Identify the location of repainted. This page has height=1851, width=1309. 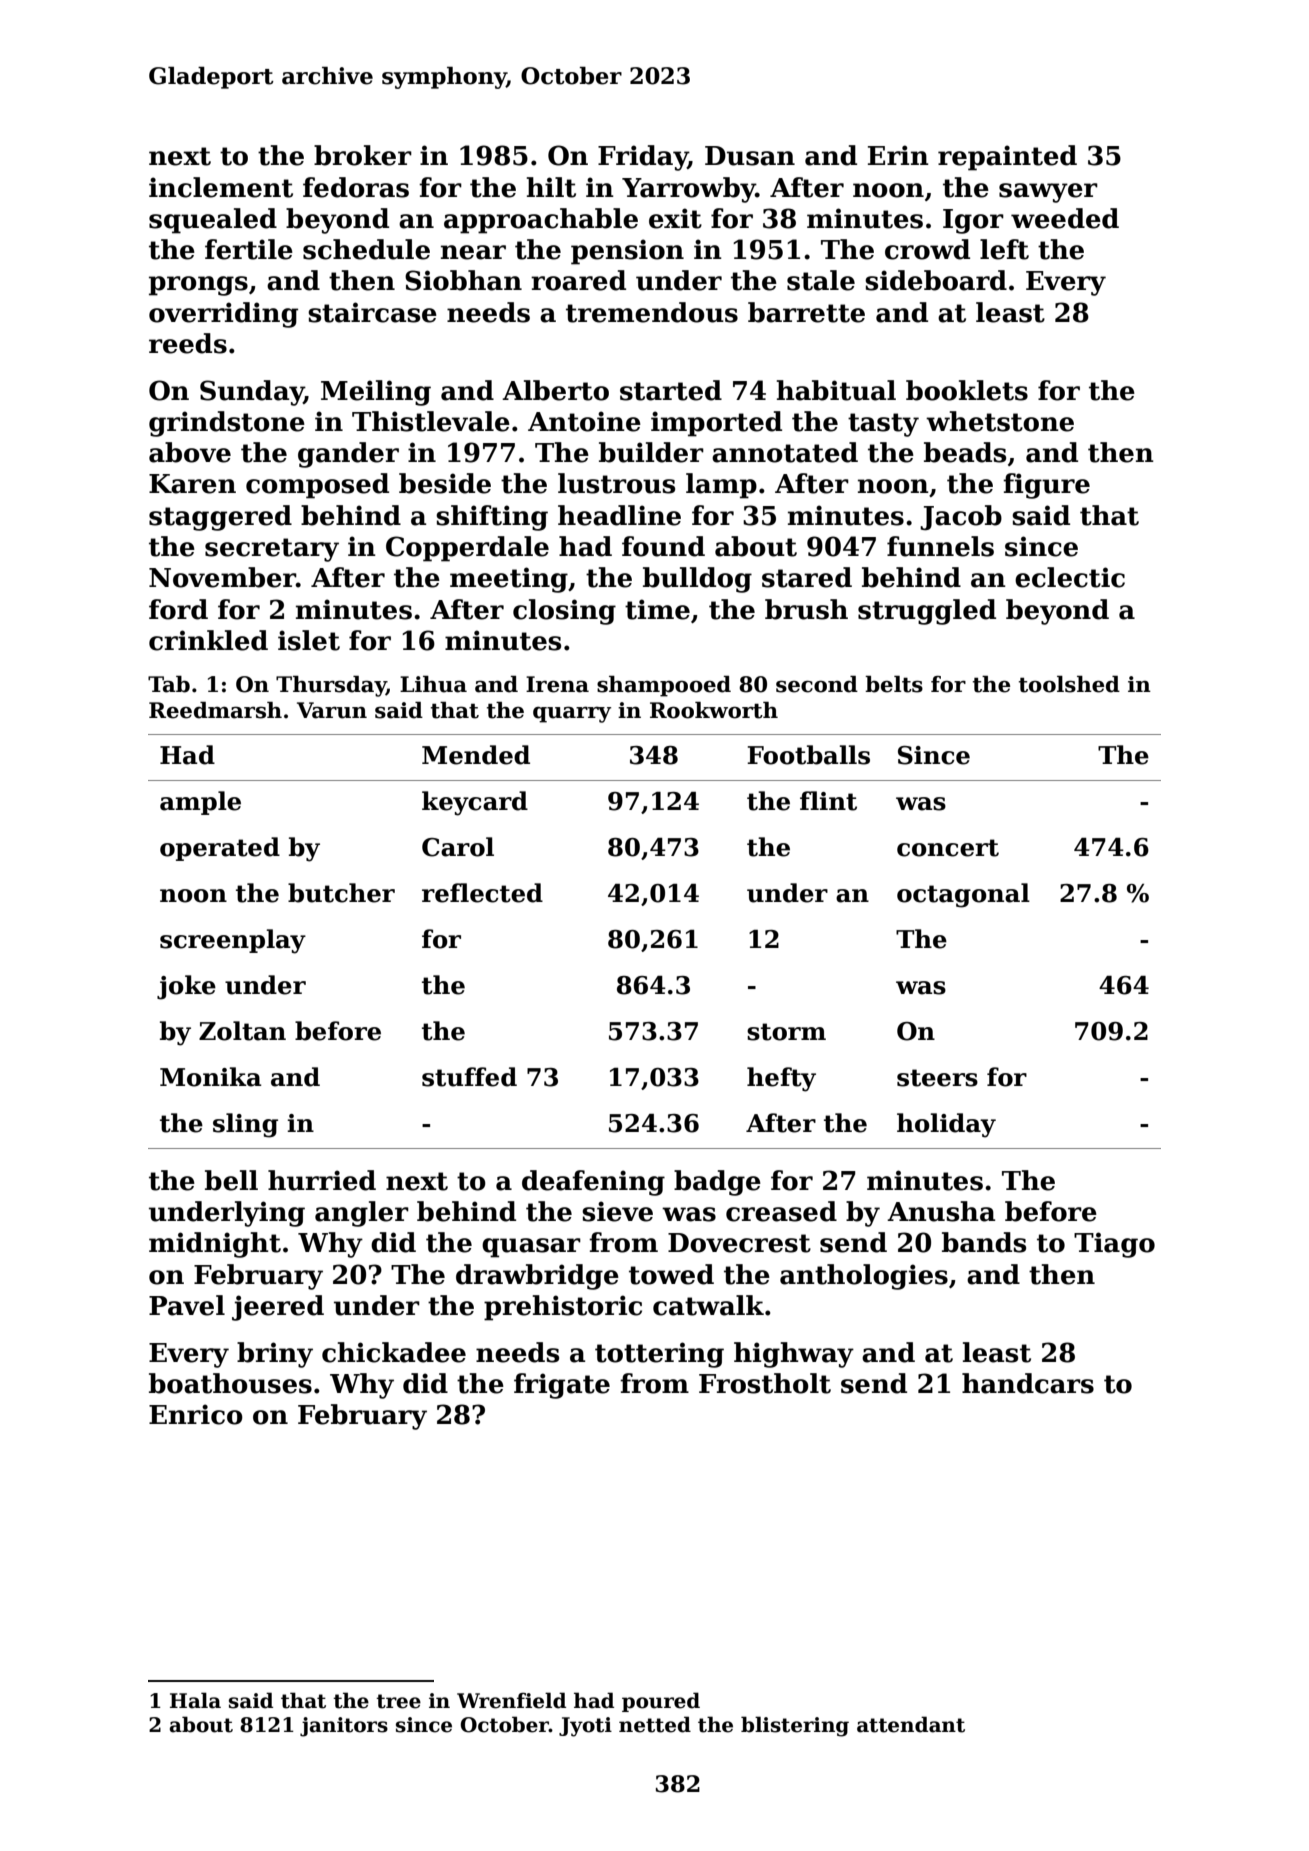
(1007, 158).
